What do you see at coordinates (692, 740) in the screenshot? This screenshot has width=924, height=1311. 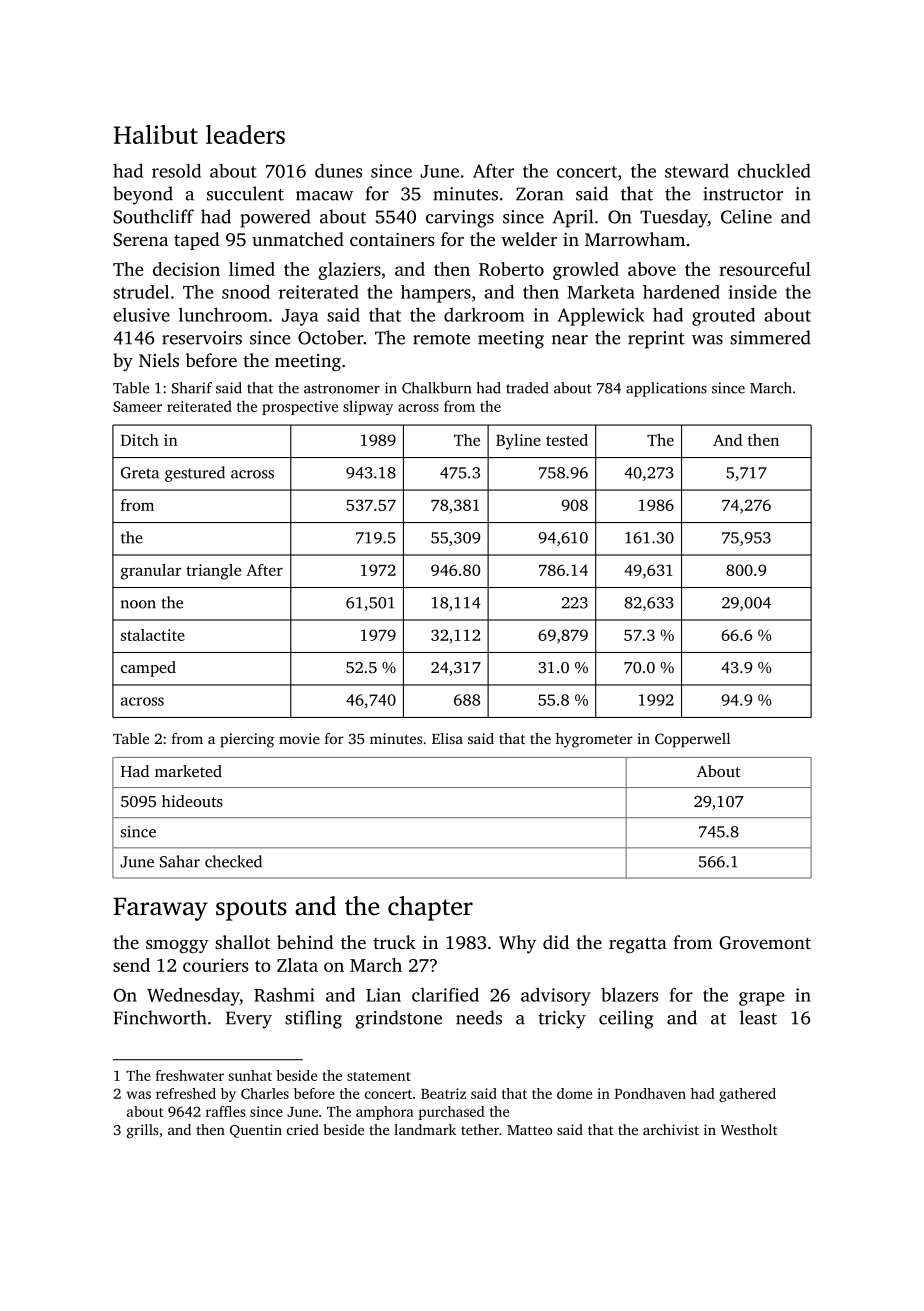 I see `Copperwell` at bounding box center [692, 740].
